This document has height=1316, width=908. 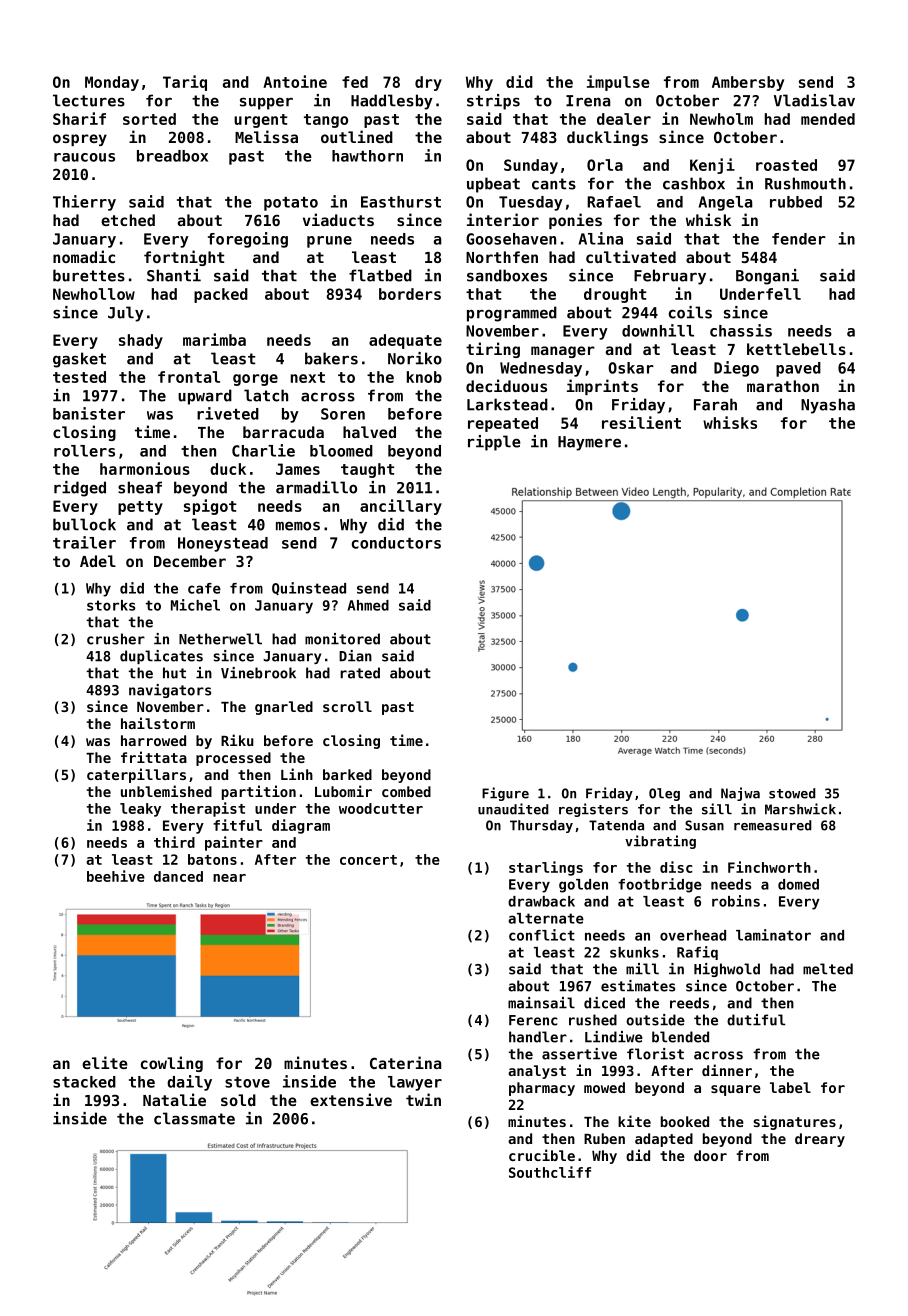 What do you see at coordinates (141, 341) in the document?
I see `shady` at bounding box center [141, 341].
